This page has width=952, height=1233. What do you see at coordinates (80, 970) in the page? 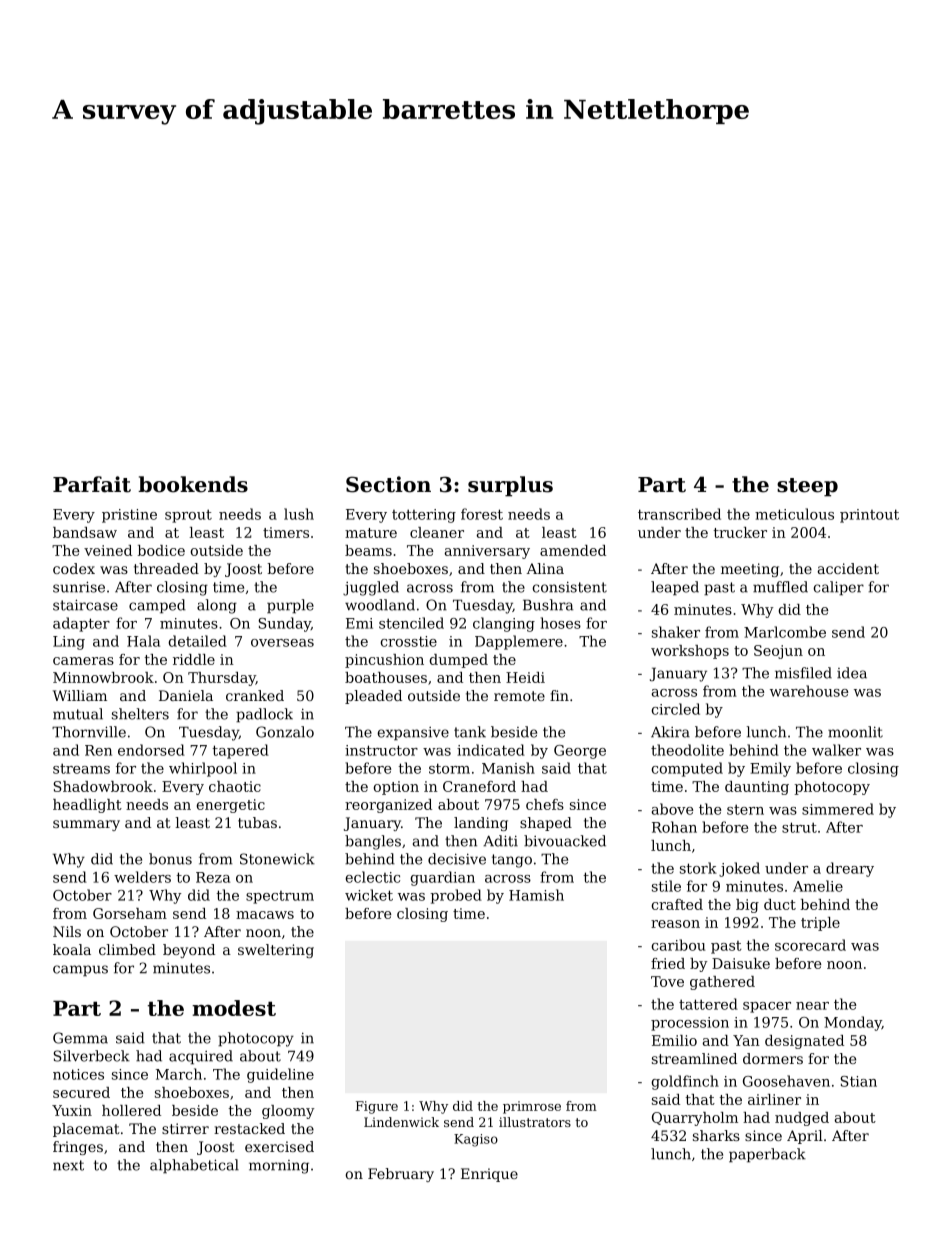
I see `campus` at bounding box center [80, 970].
